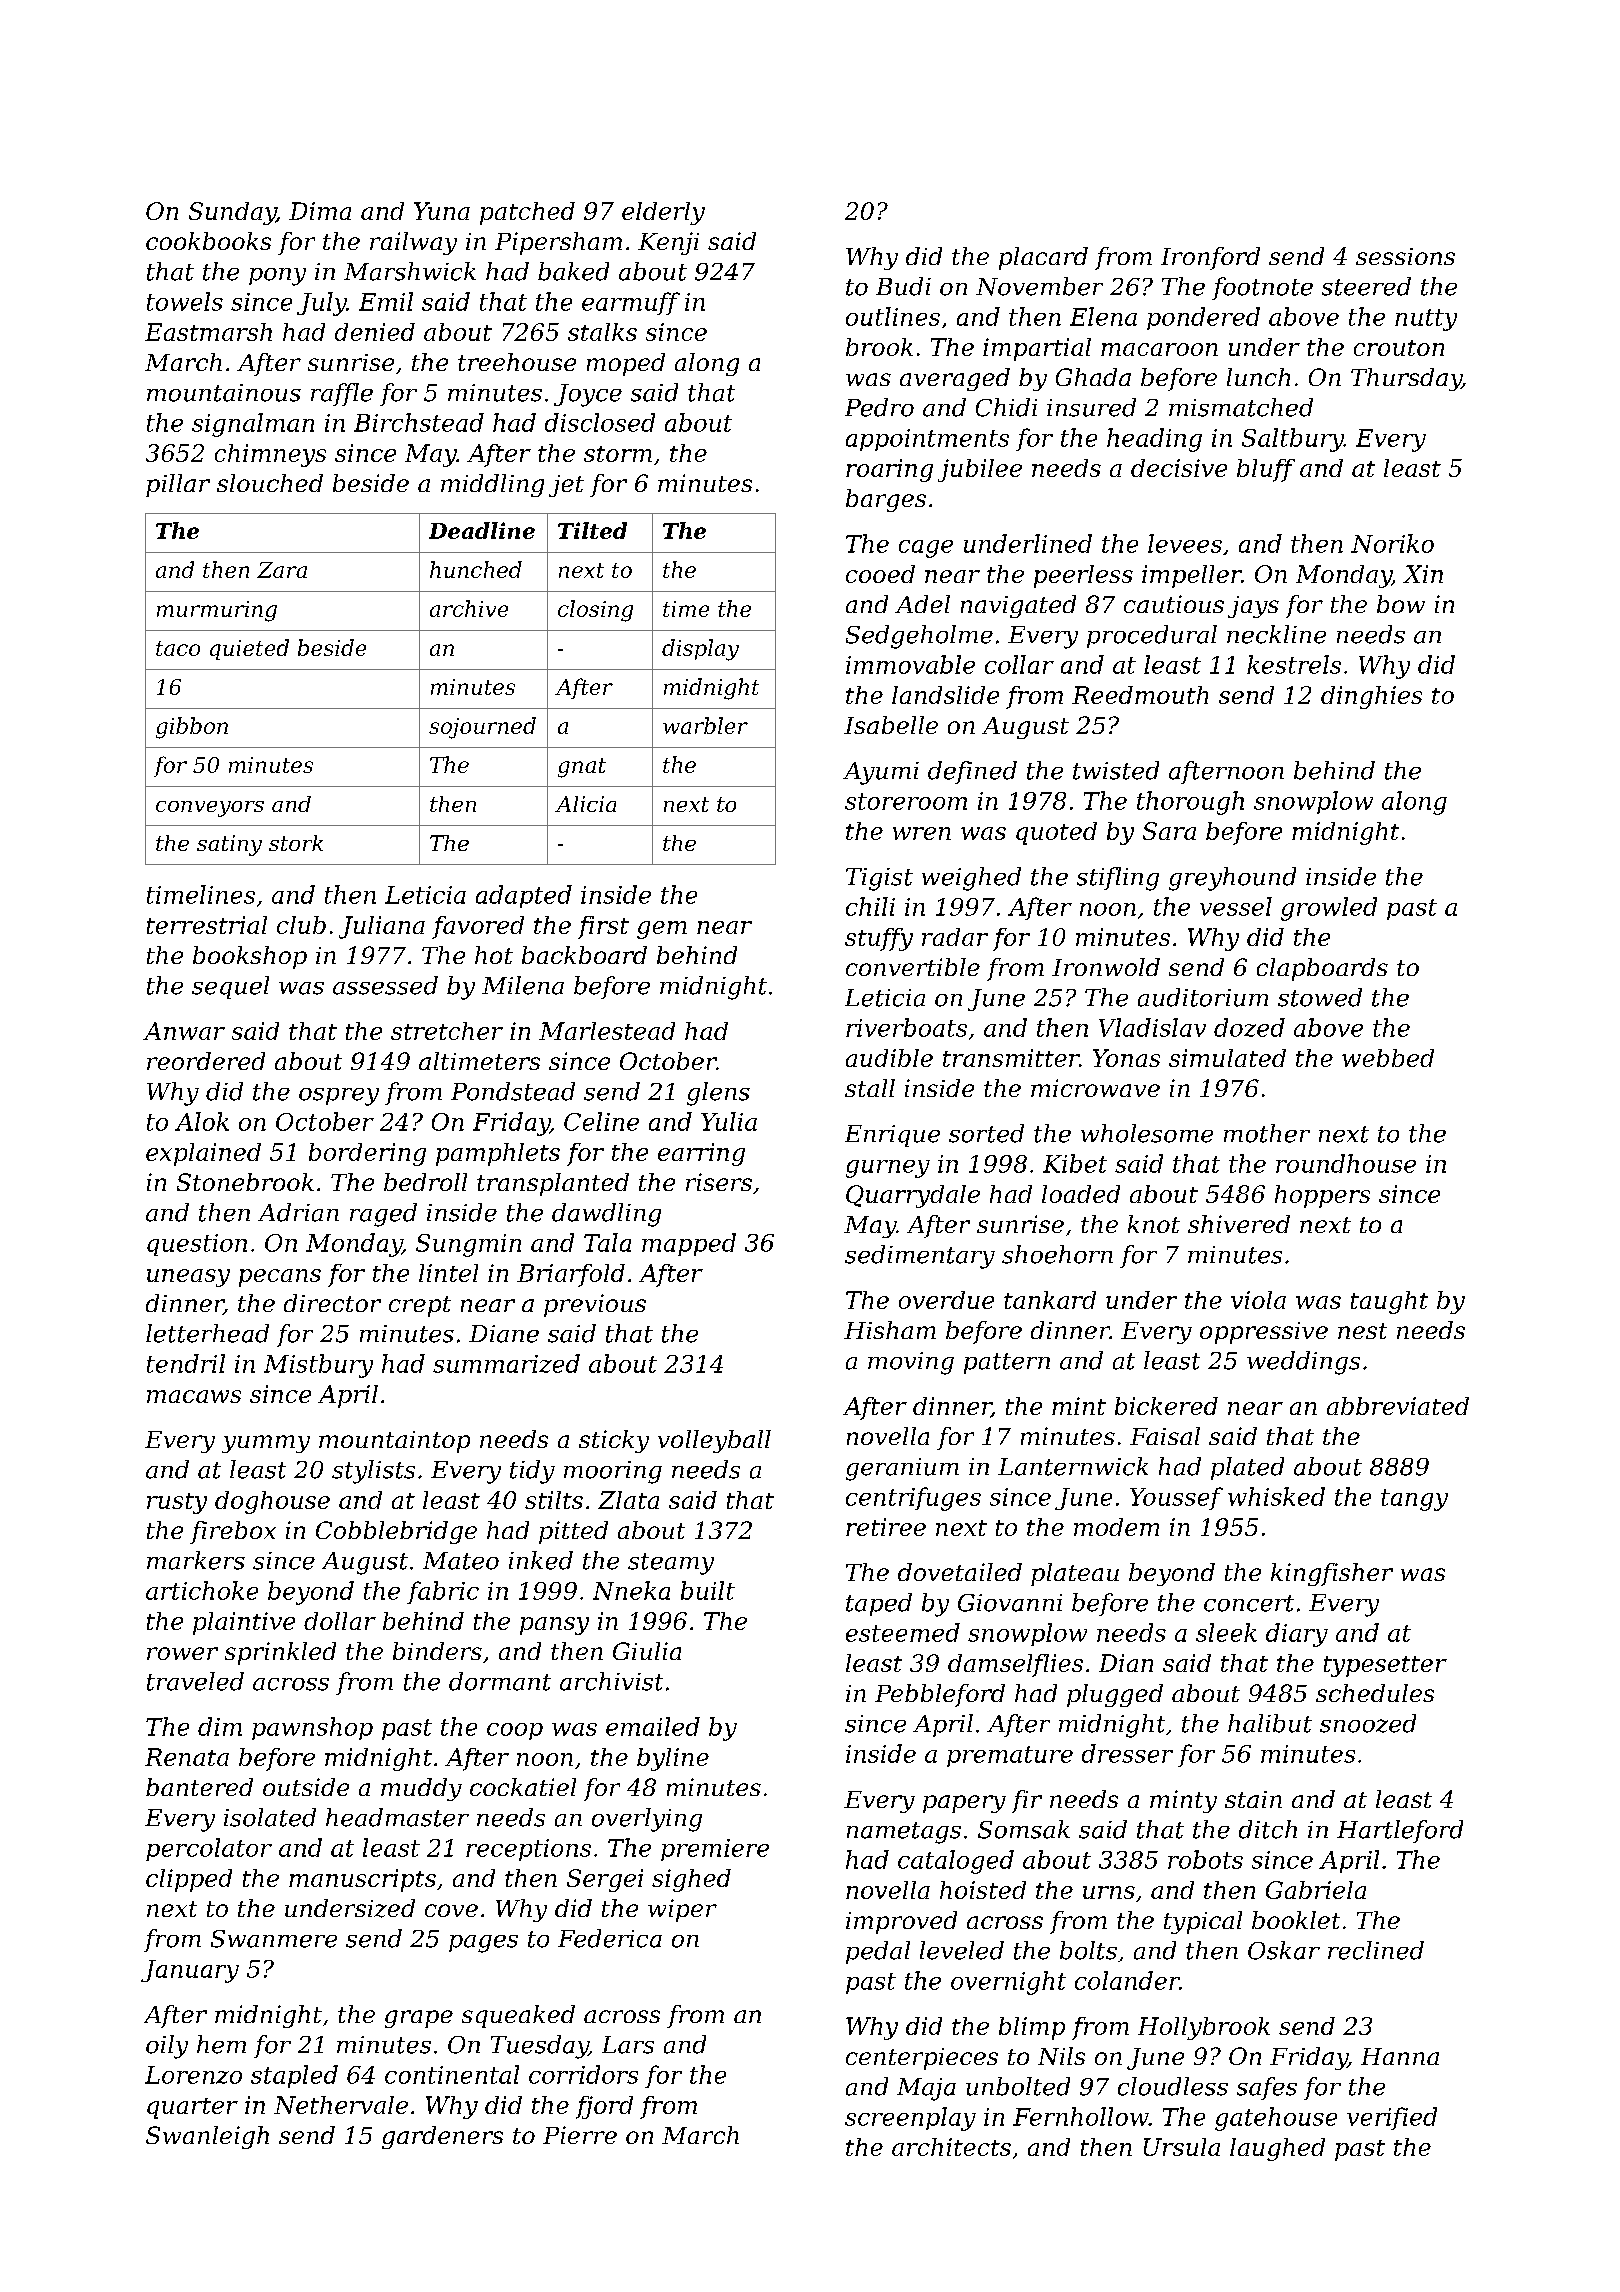 The height and width of the screenshot is (2292, 1620). I want to click on vessel, so click(1236, 906).
